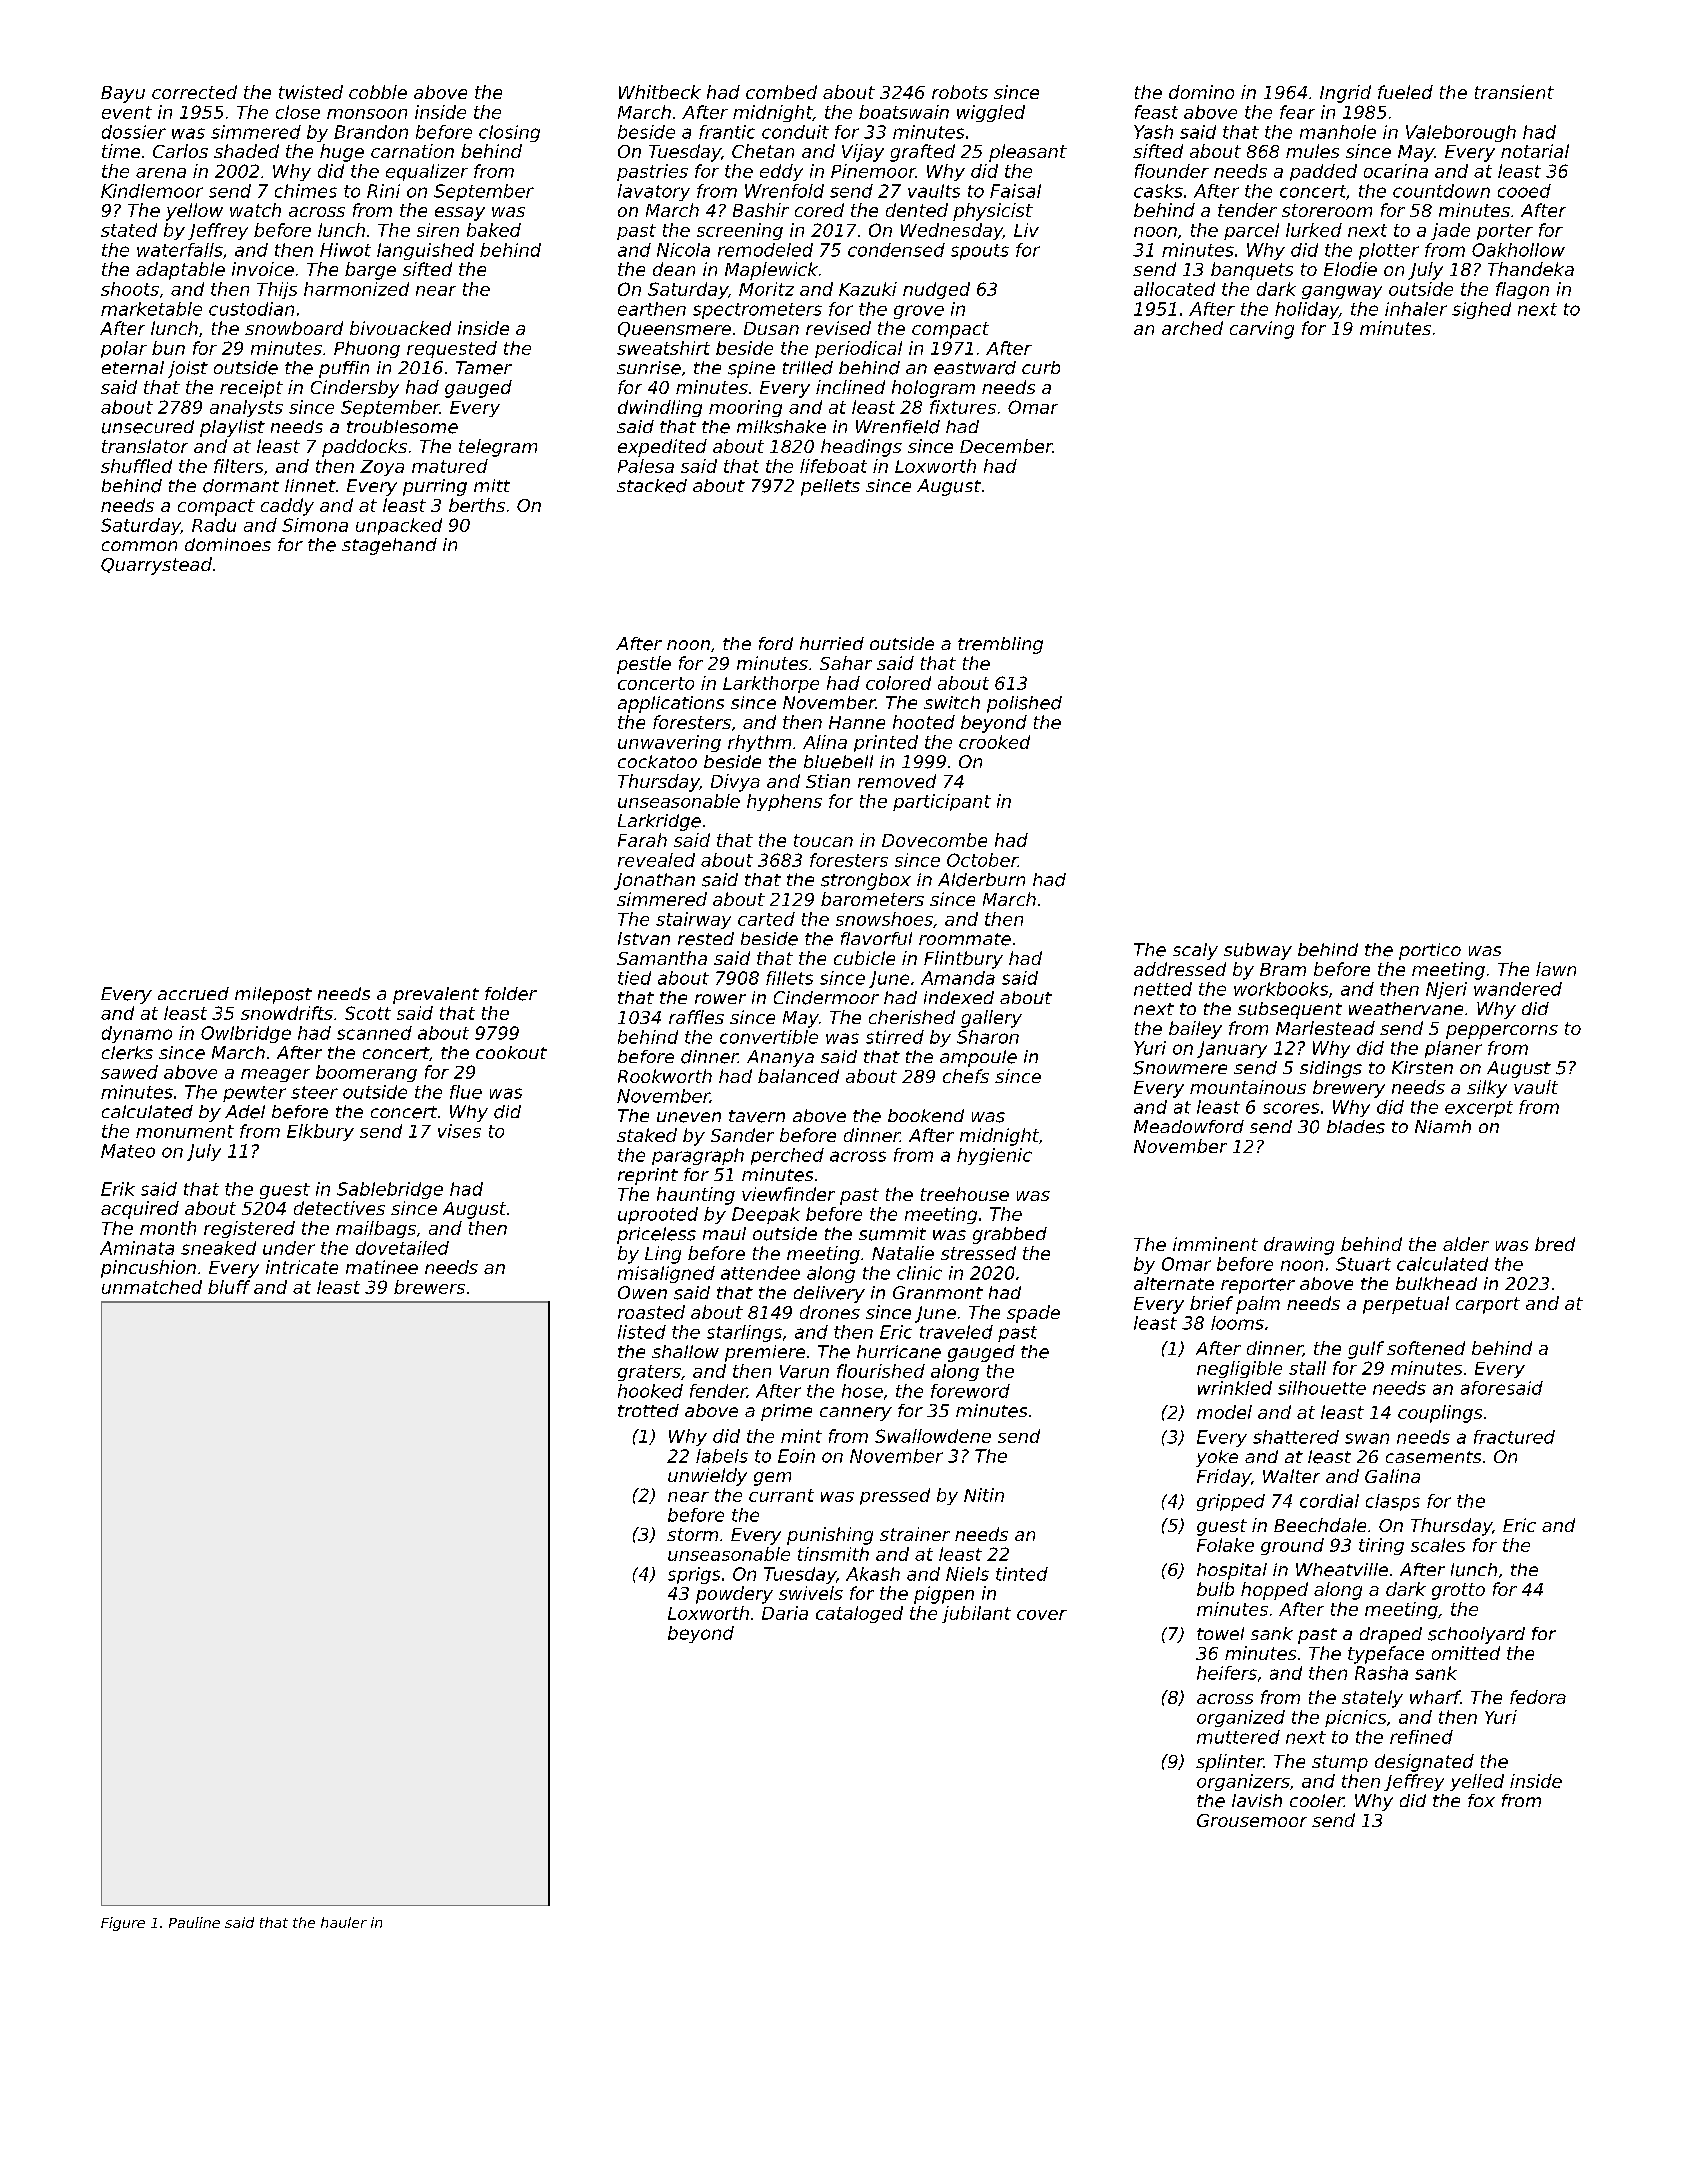 Image resolution: width=1683 pixels, height=2178 pixels. Describe the element at coordinates (1041, 367) in the document. I see `curb` at that location.
